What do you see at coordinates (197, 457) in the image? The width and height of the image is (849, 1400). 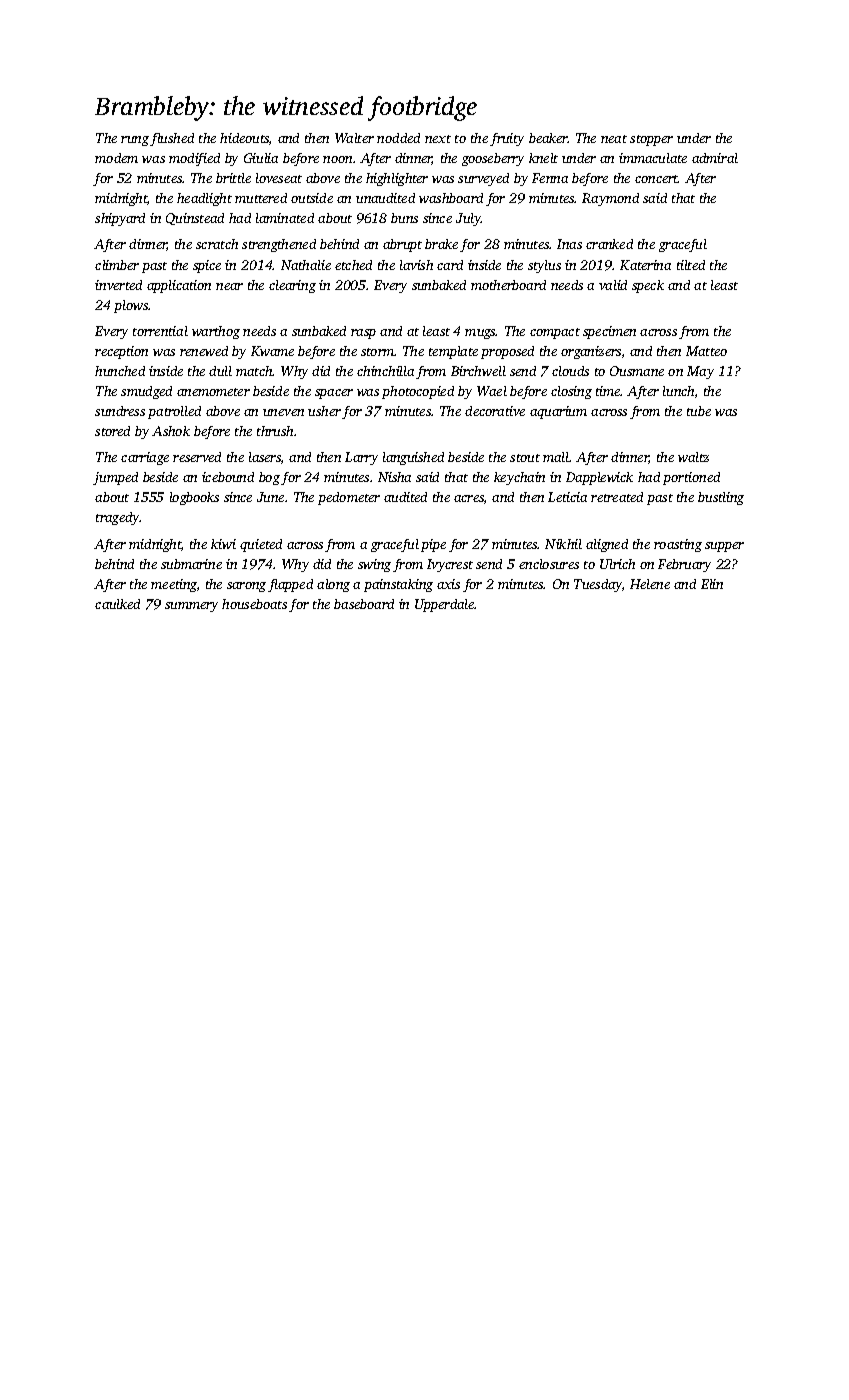 I see `reserved` at bounding box center [197, 457].
